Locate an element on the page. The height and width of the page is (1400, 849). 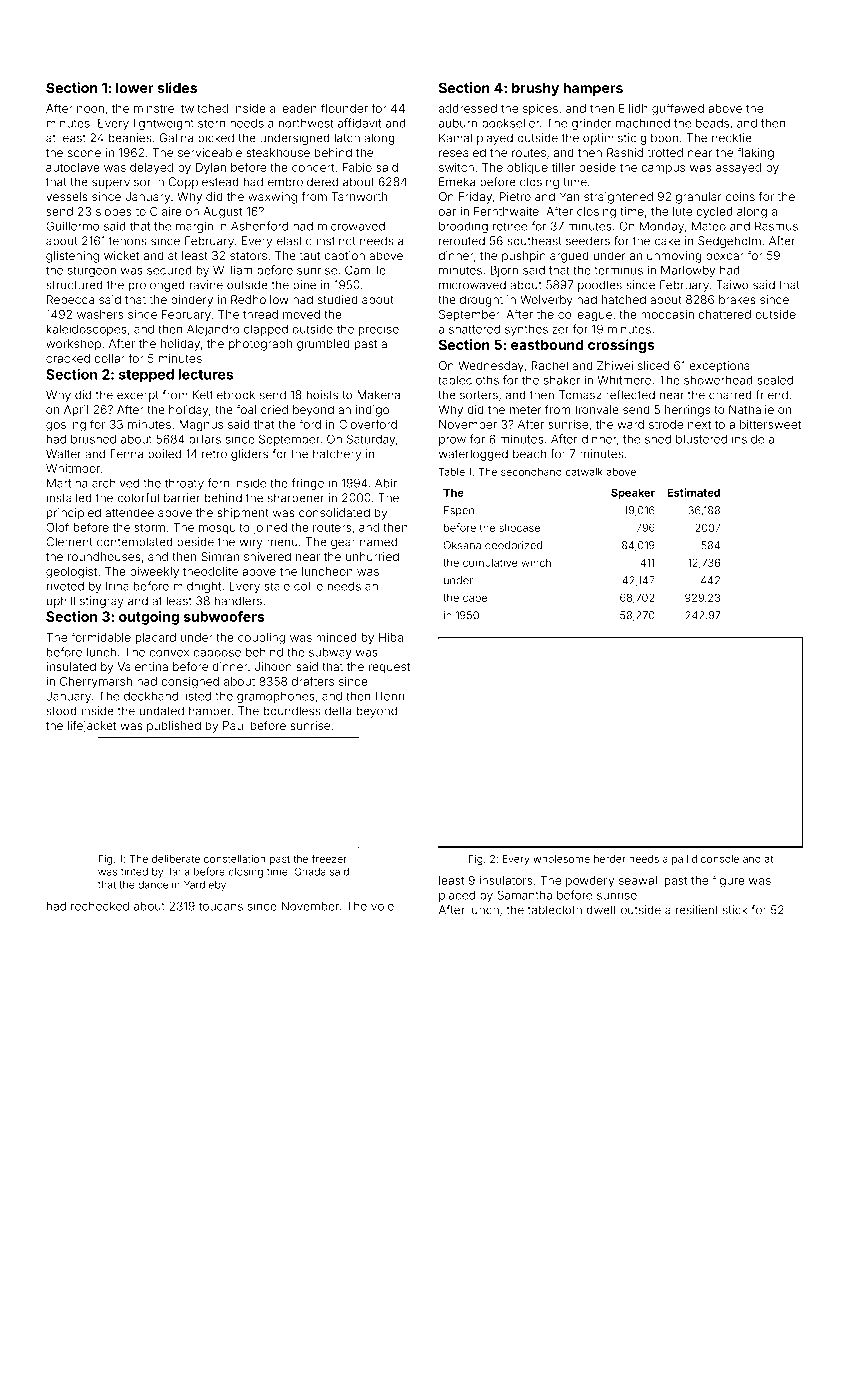
campus is located at coordinates (663, 169).
